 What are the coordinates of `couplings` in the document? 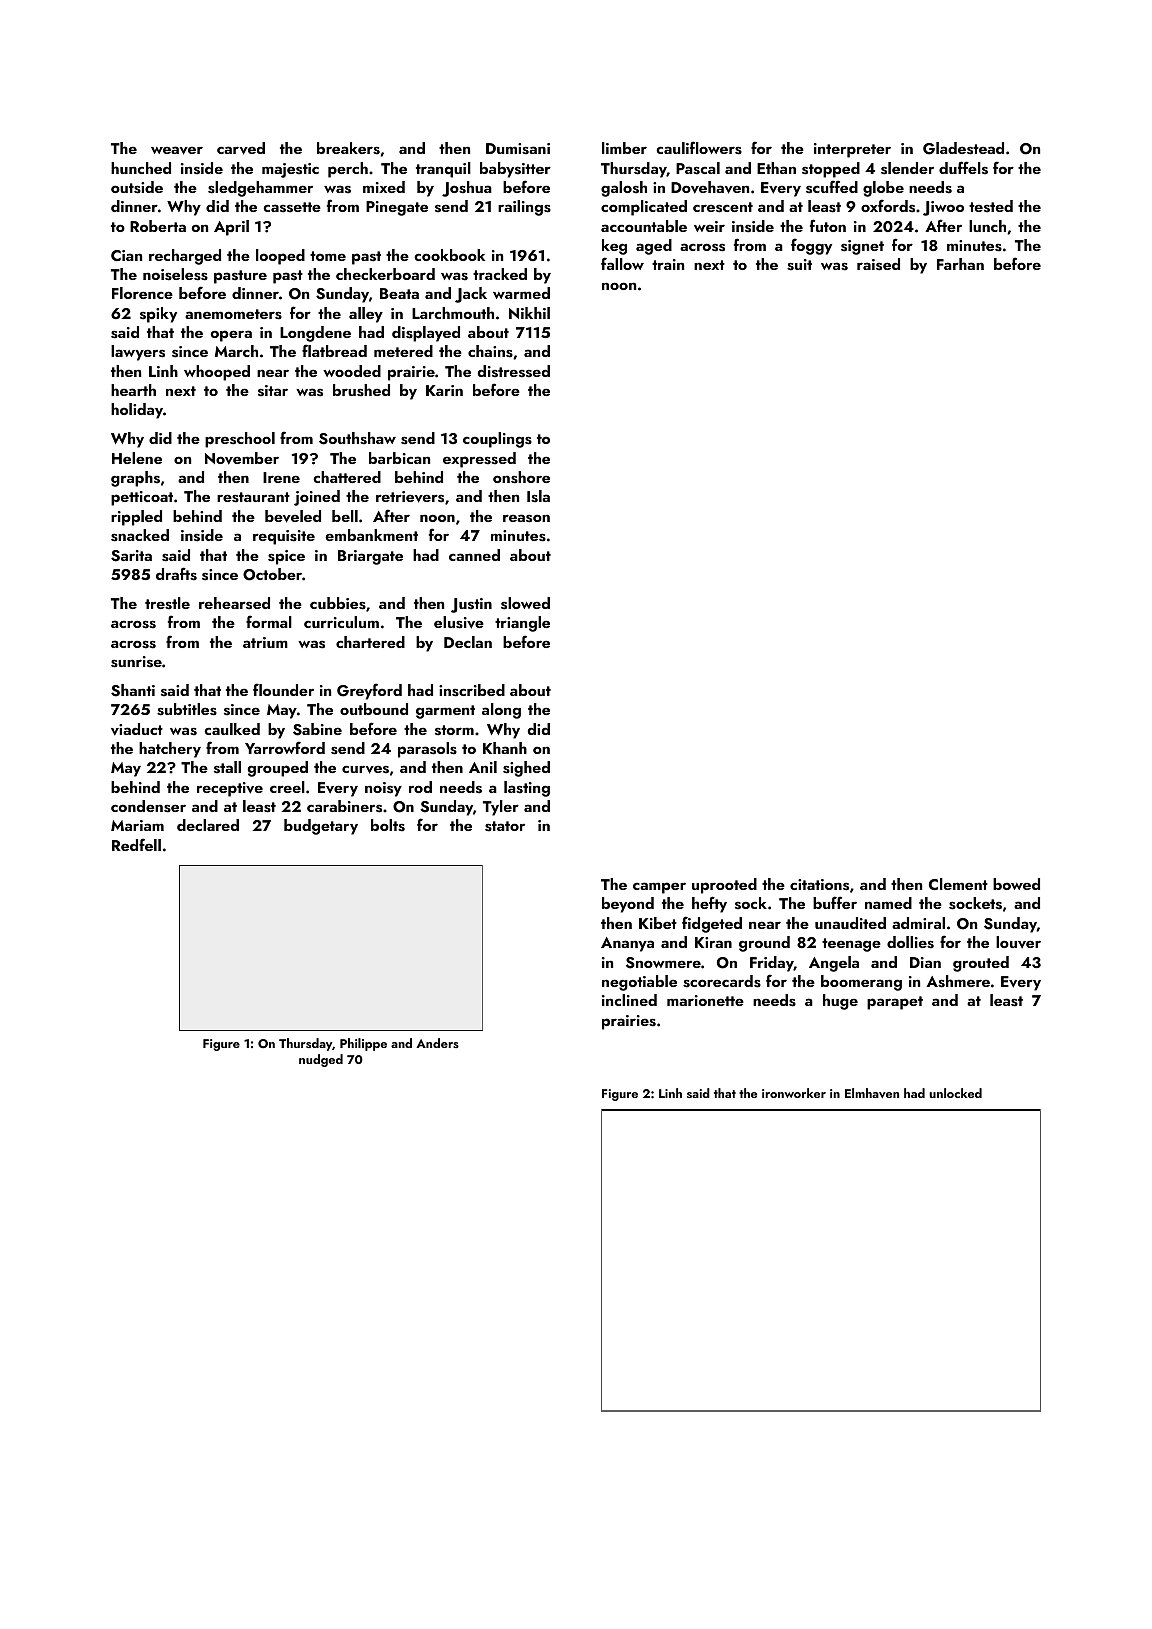 It's located at (497, 440).
